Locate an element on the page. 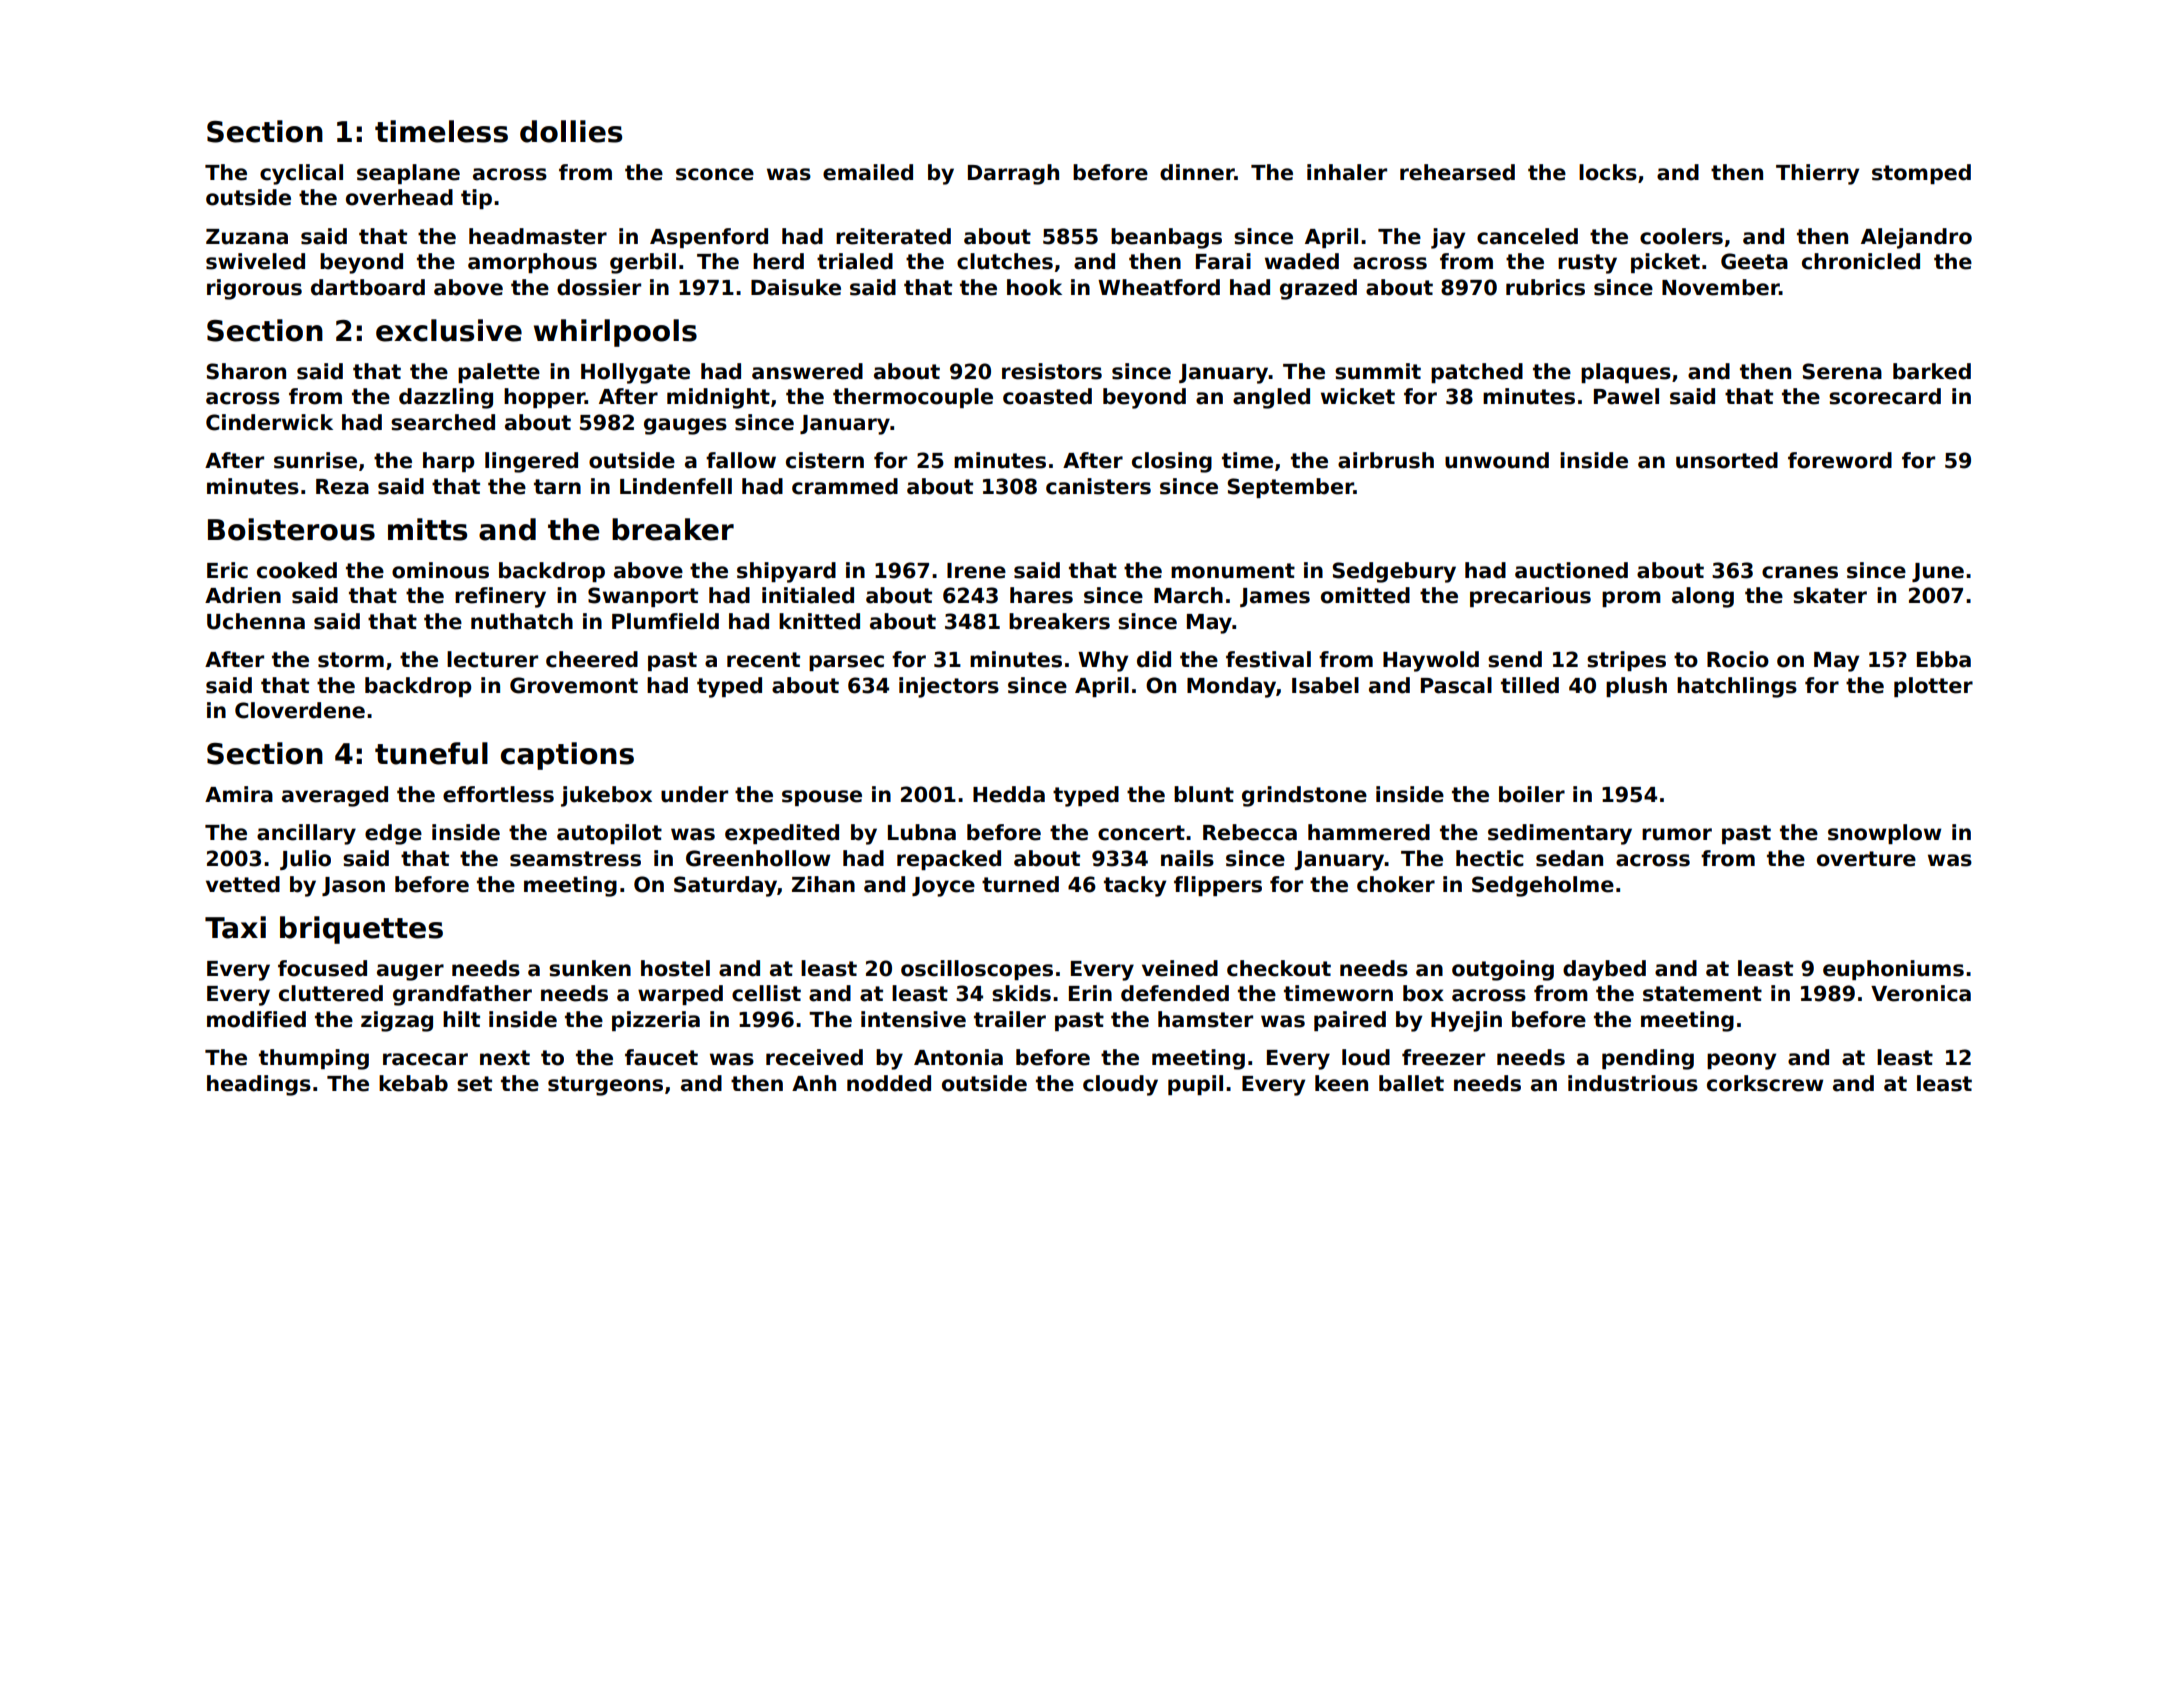 The width and height of the image is (2178, 1683). stomped is located at coordinates (1921, 174).
